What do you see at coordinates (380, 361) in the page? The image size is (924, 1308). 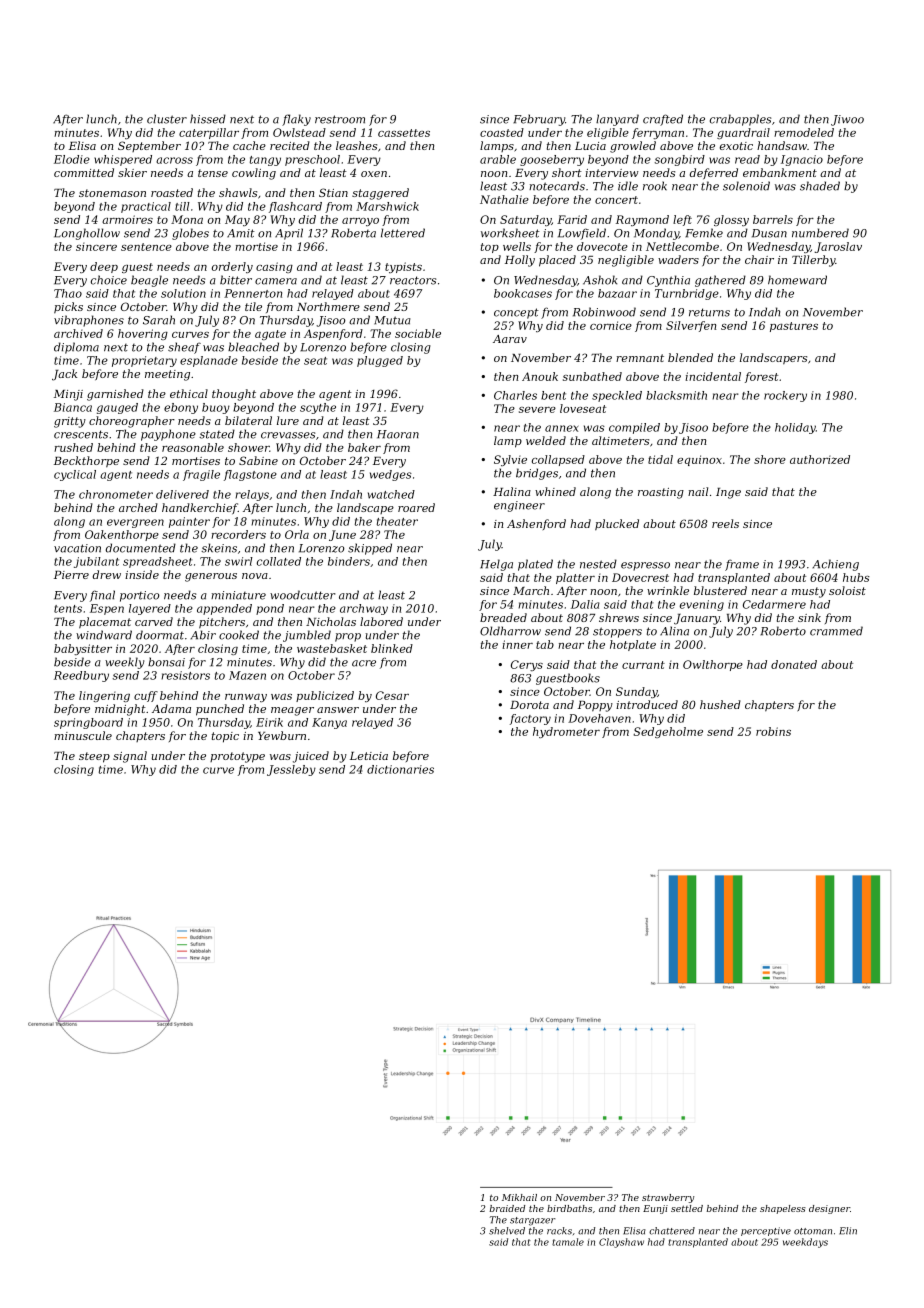 I see `plugged` at bounding box center [380, 361].
